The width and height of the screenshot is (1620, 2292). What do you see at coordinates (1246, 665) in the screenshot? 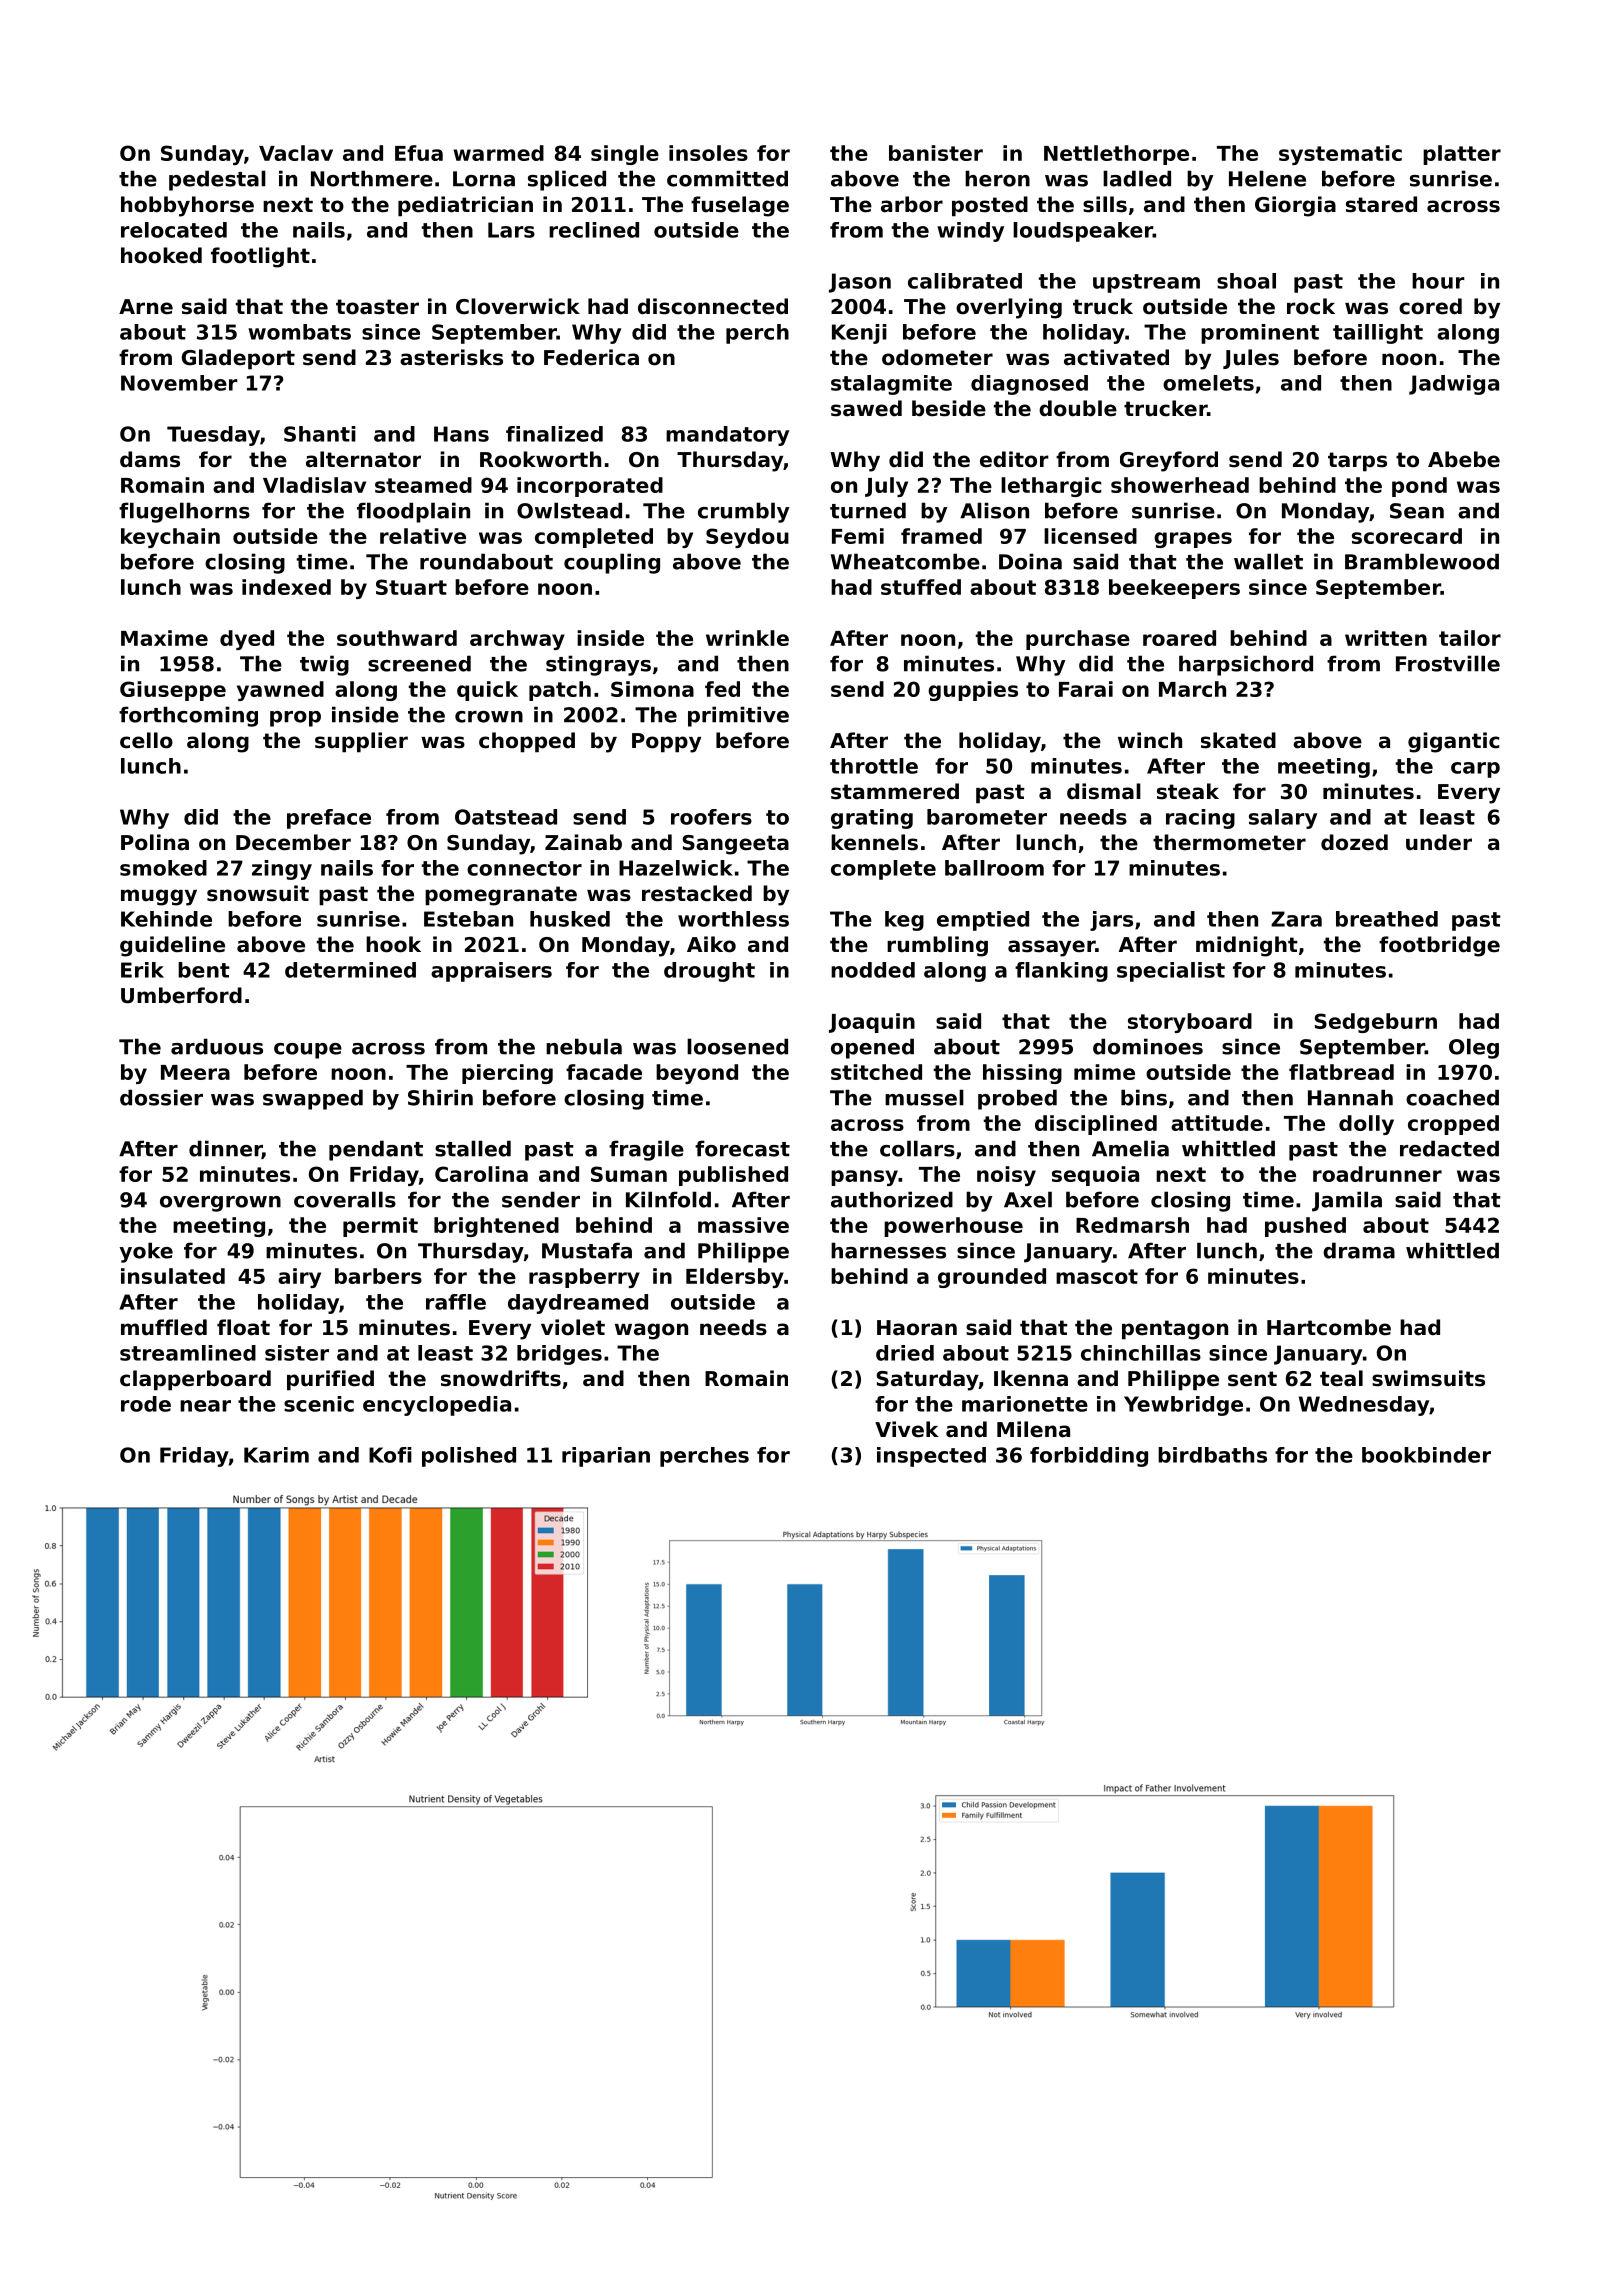
I see `harpsichord` at bounding box center [1246, 665].
